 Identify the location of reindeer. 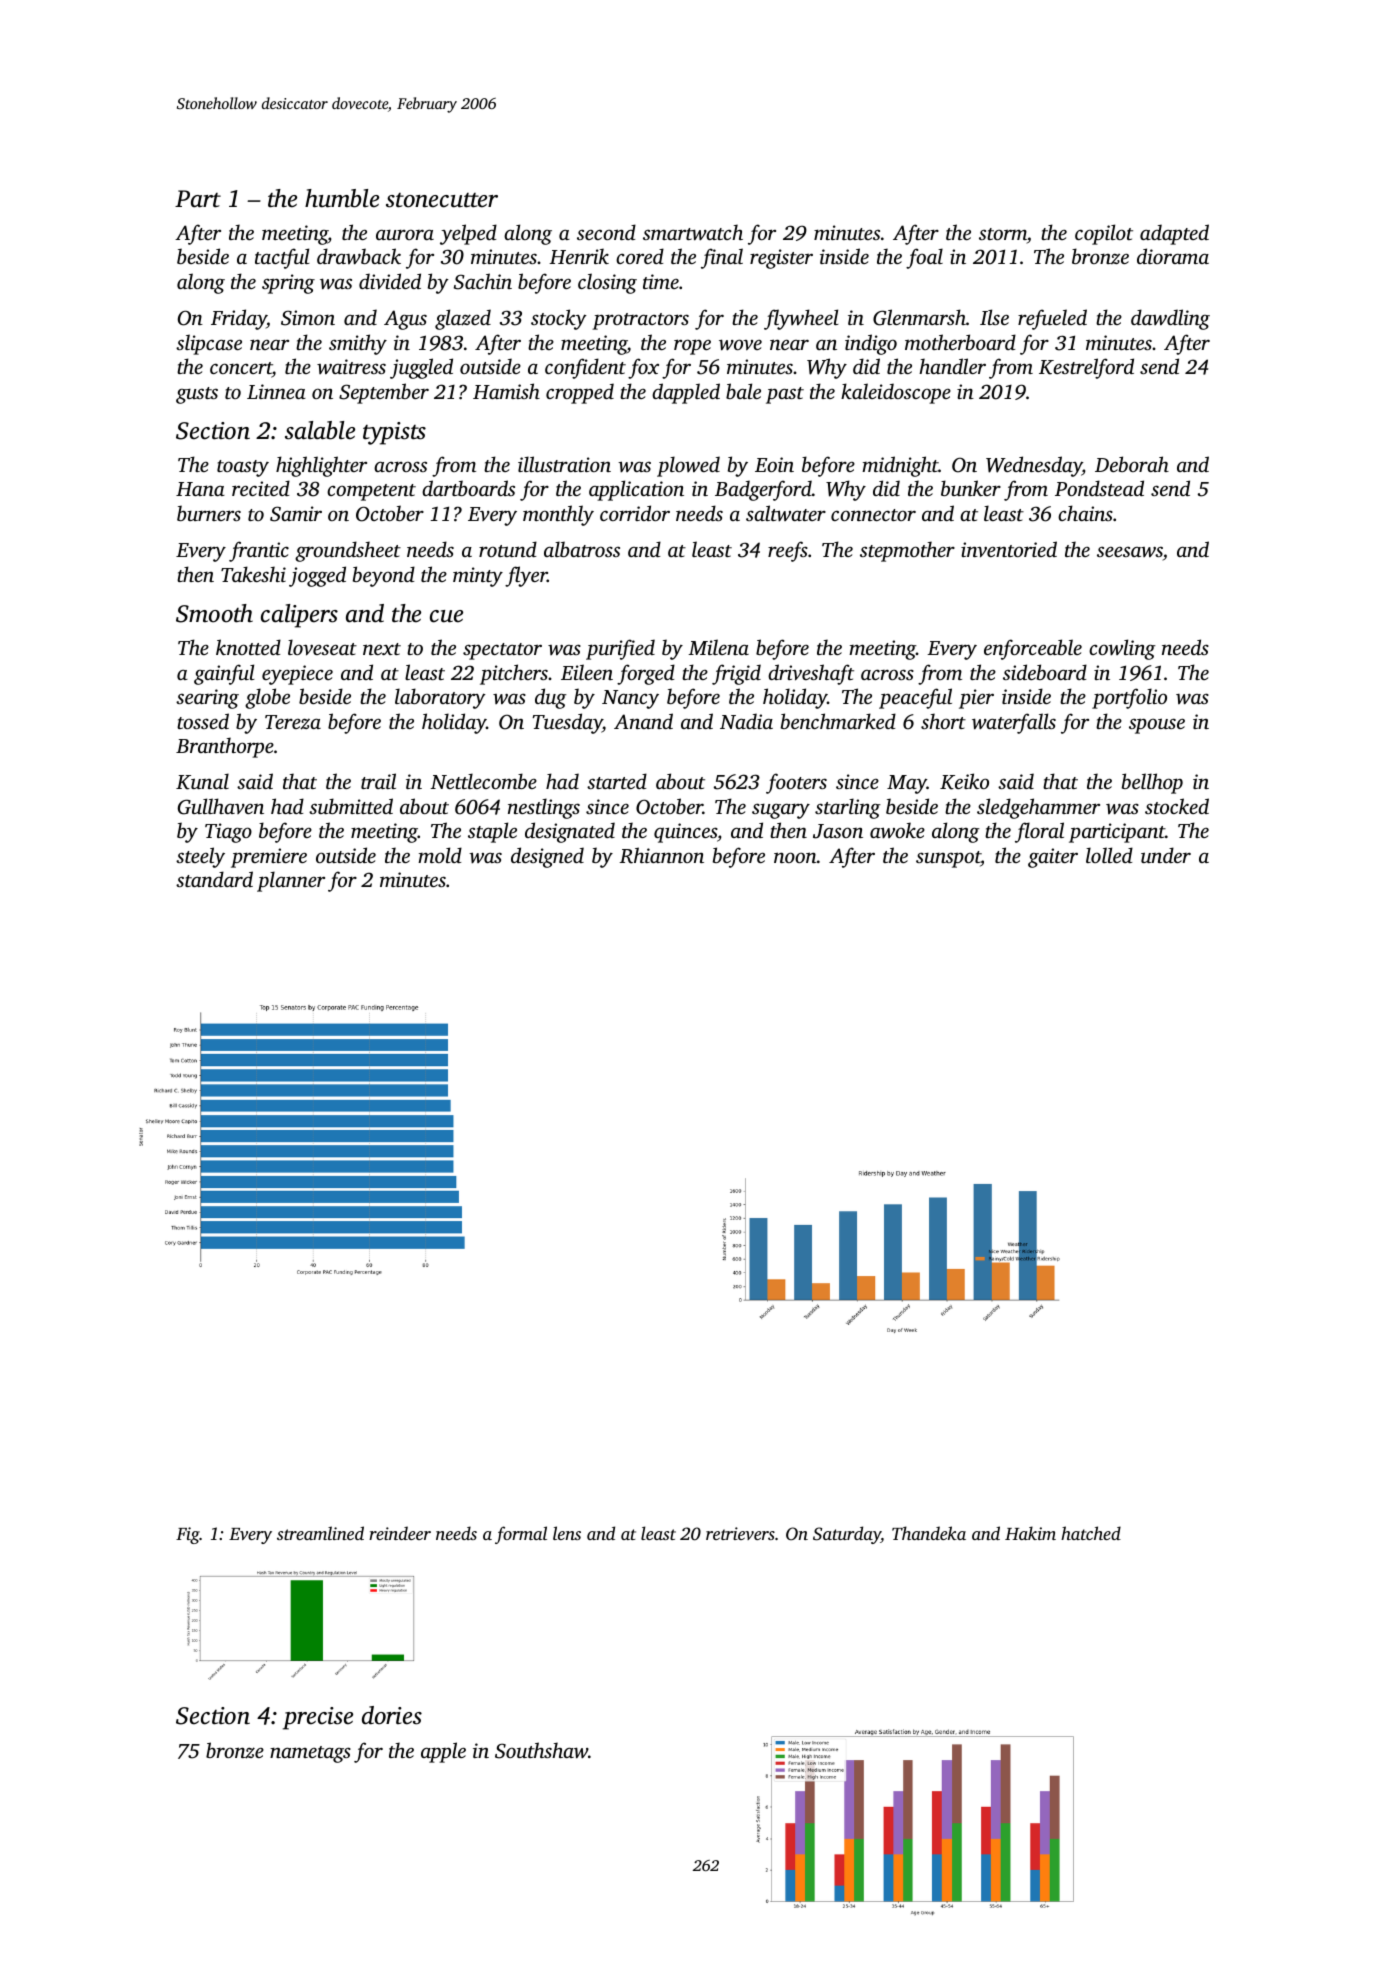
(400, 1533).
